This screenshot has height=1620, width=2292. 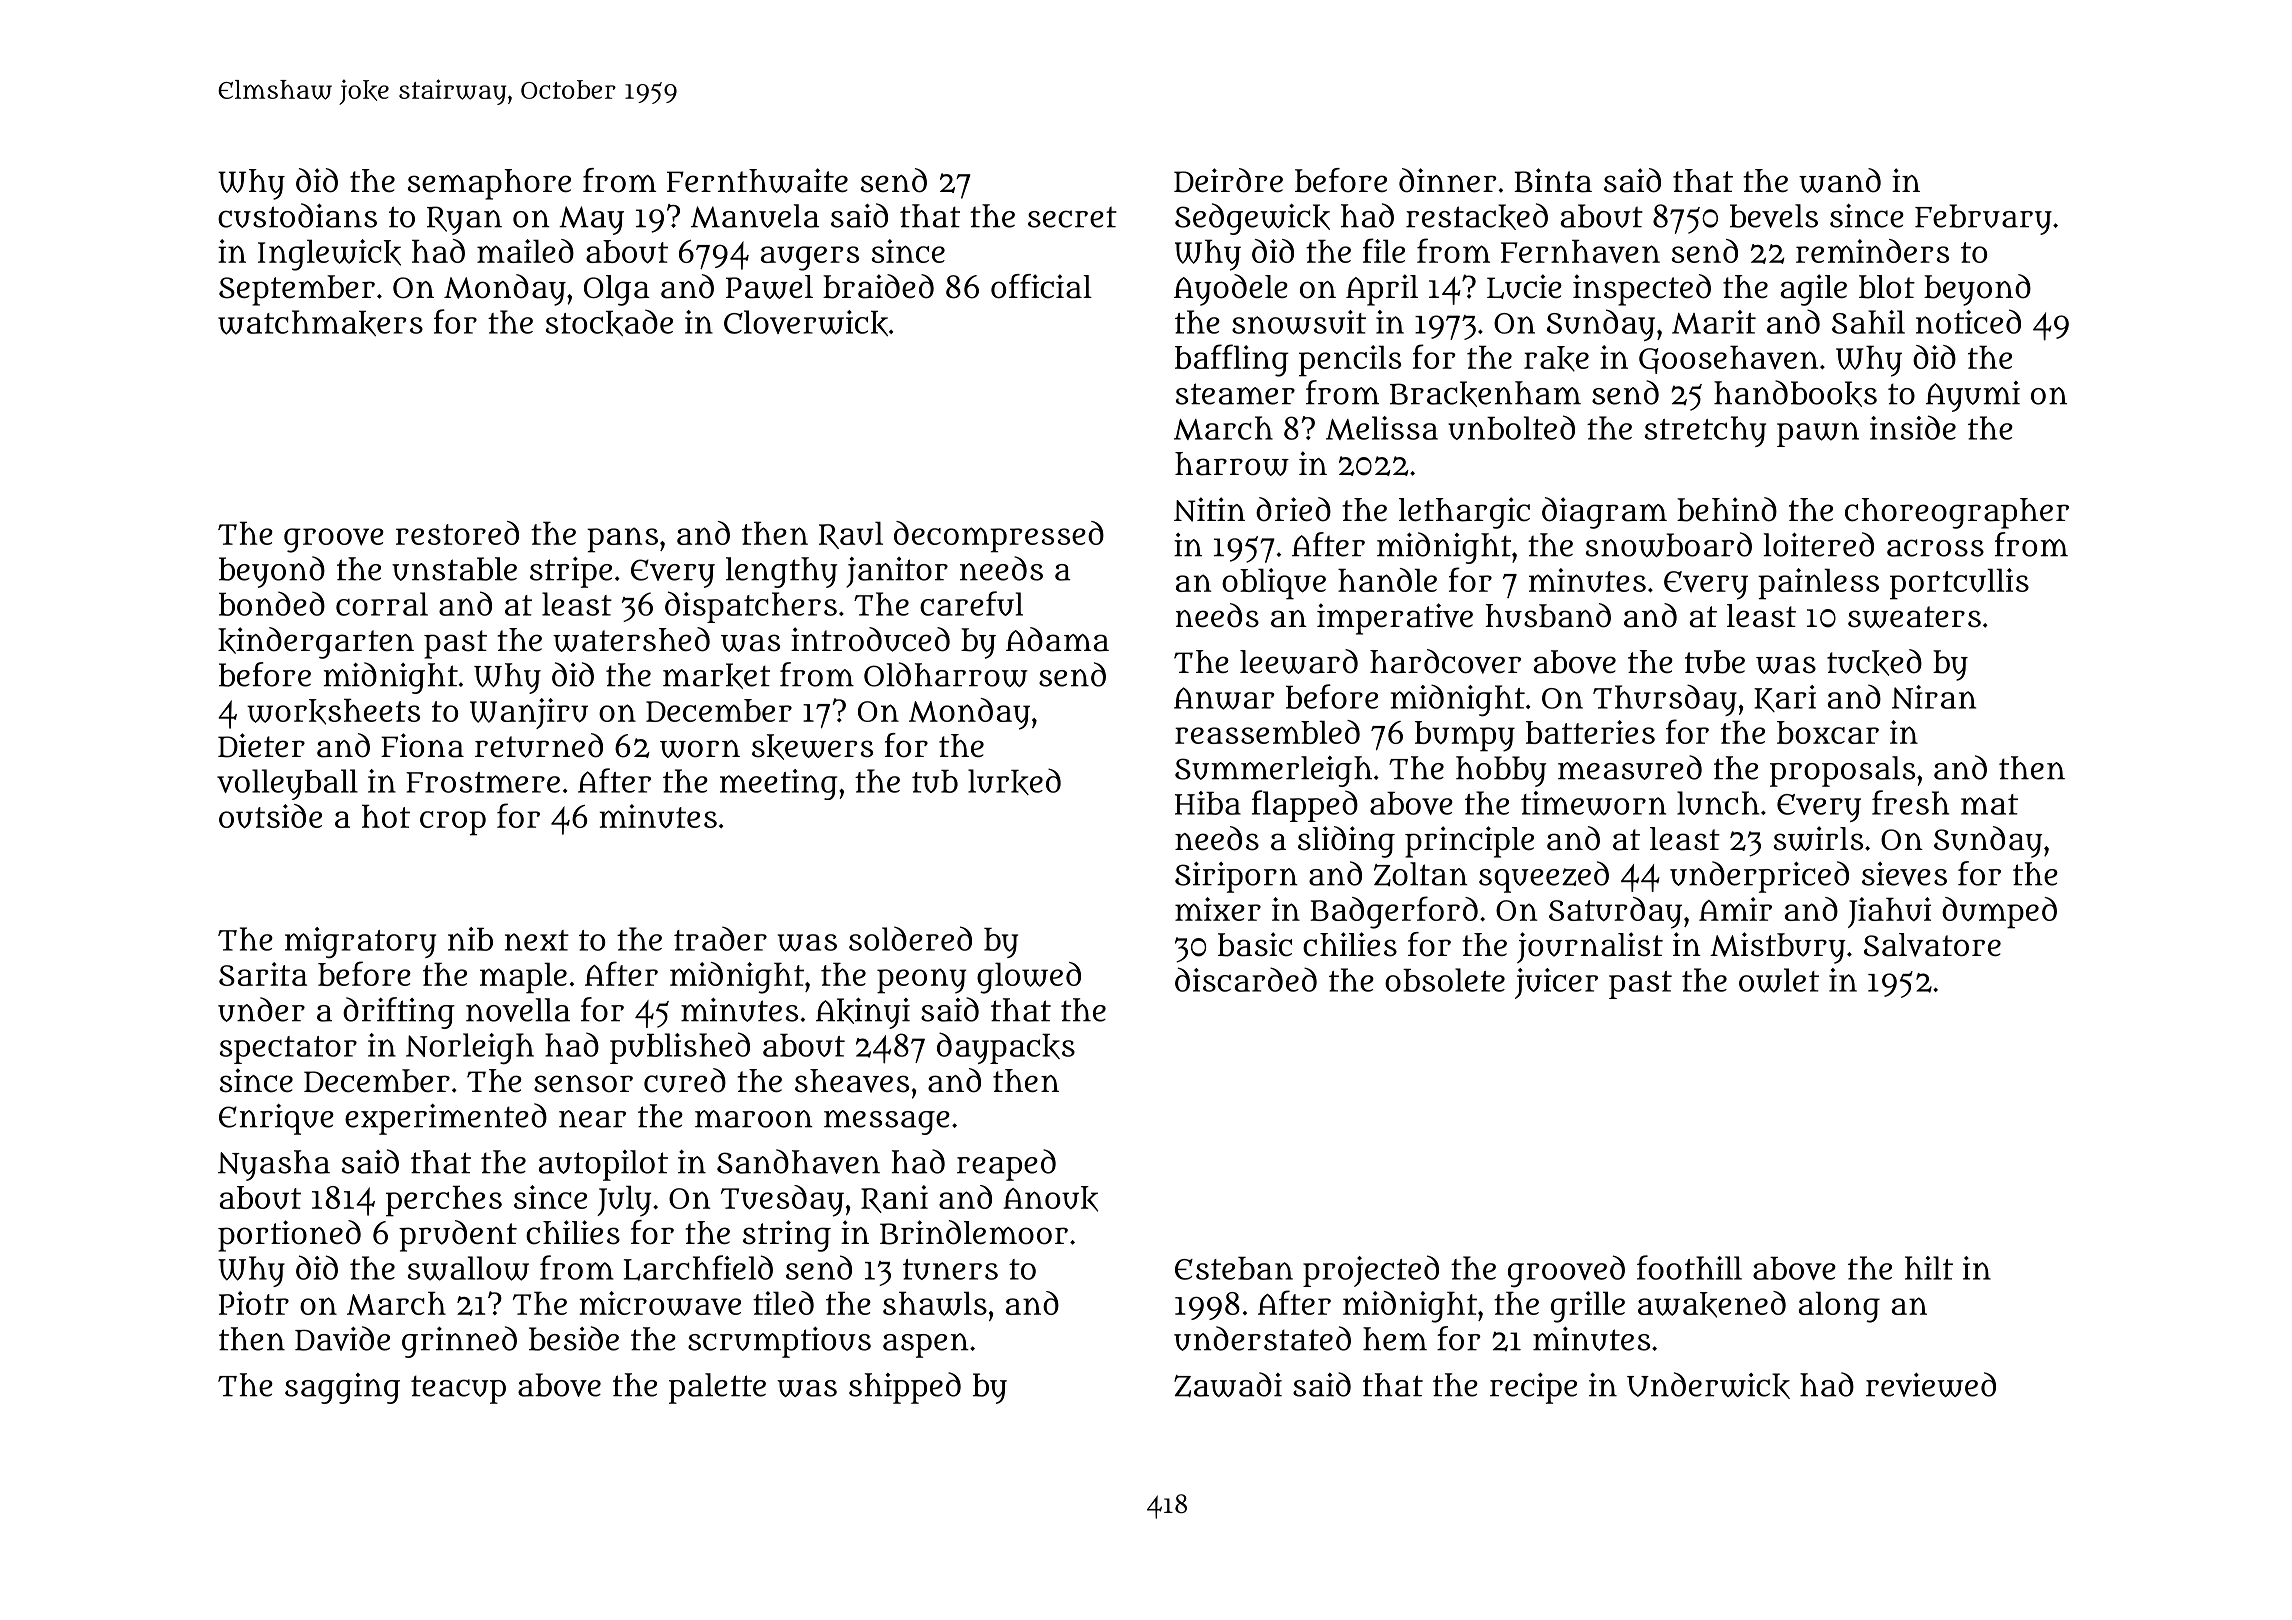 I want to click on watchmakers, so click(x=320, y=323).
